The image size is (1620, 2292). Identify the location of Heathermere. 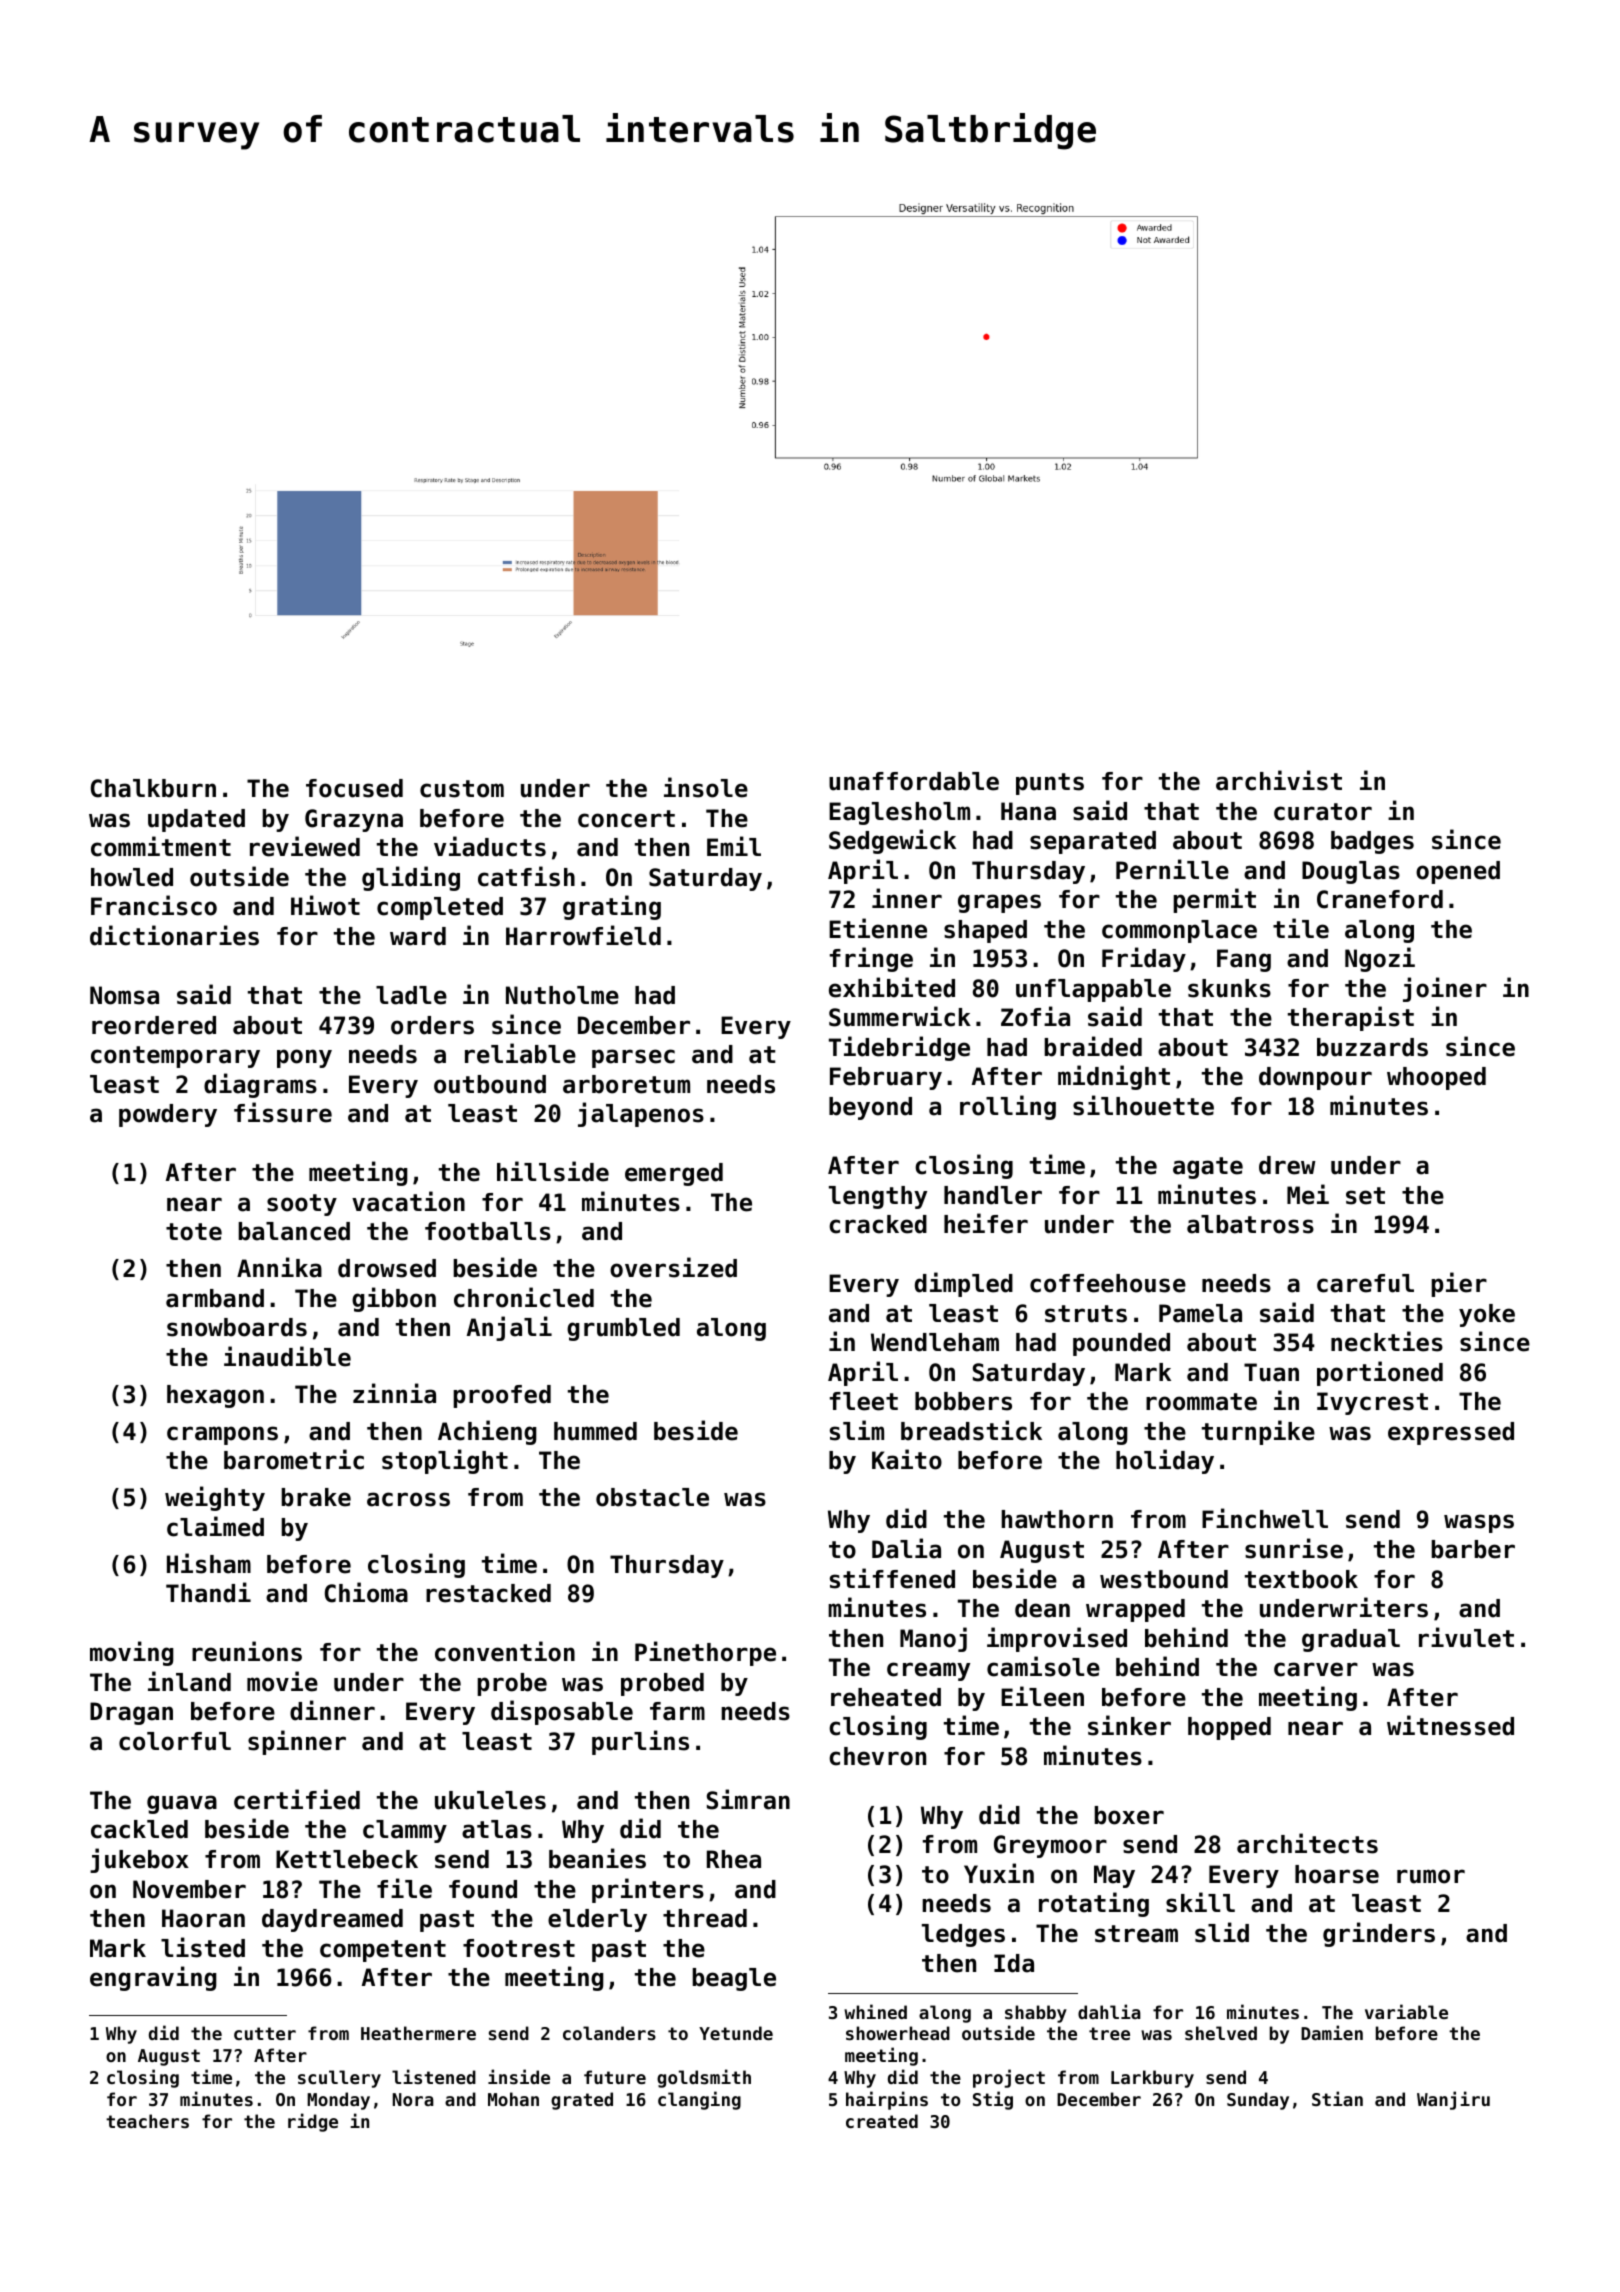
(418, 2033).
